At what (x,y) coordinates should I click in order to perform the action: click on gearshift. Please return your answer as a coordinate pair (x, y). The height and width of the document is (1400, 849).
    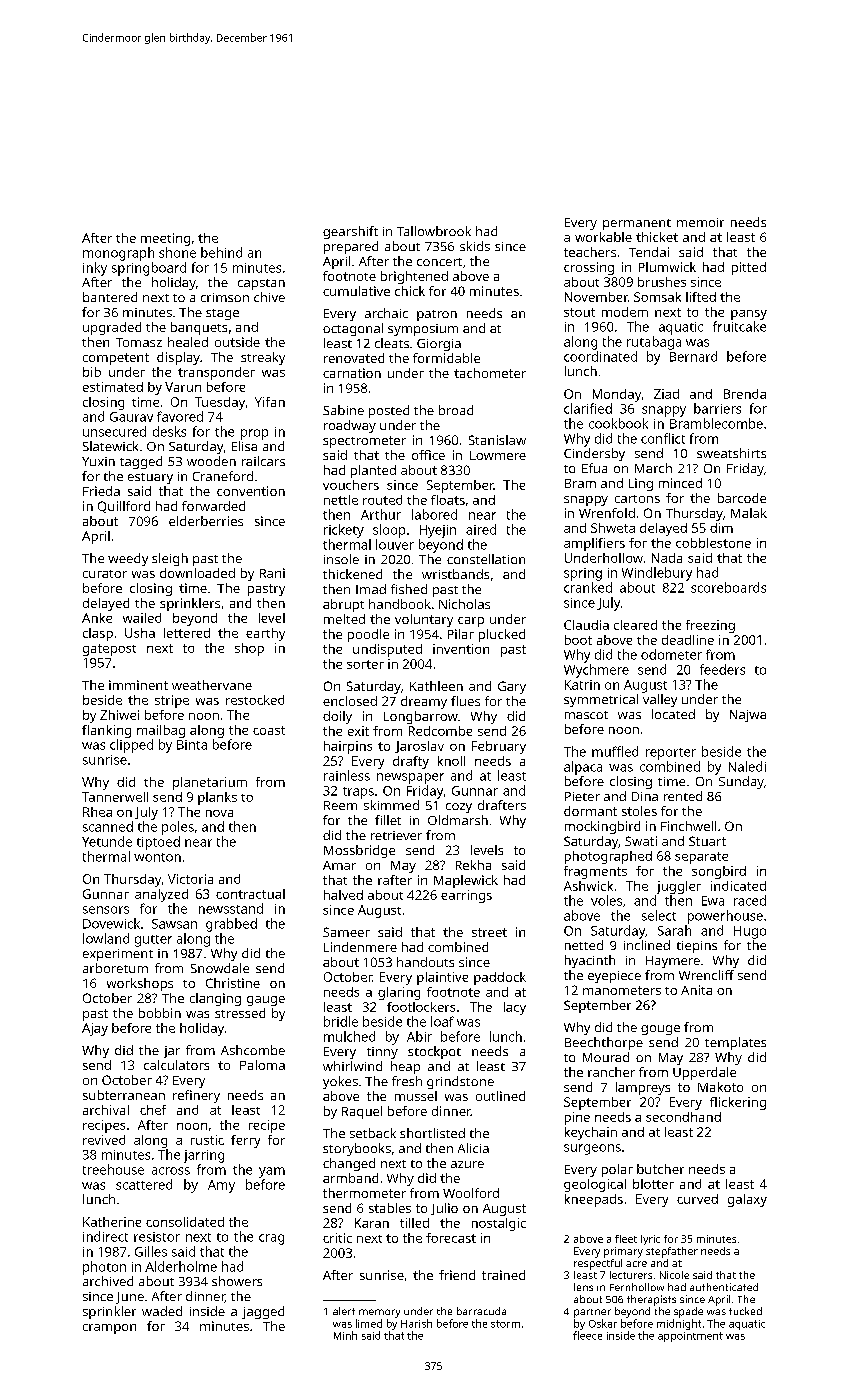
    Looking at the image, I should click on (350, 232).
